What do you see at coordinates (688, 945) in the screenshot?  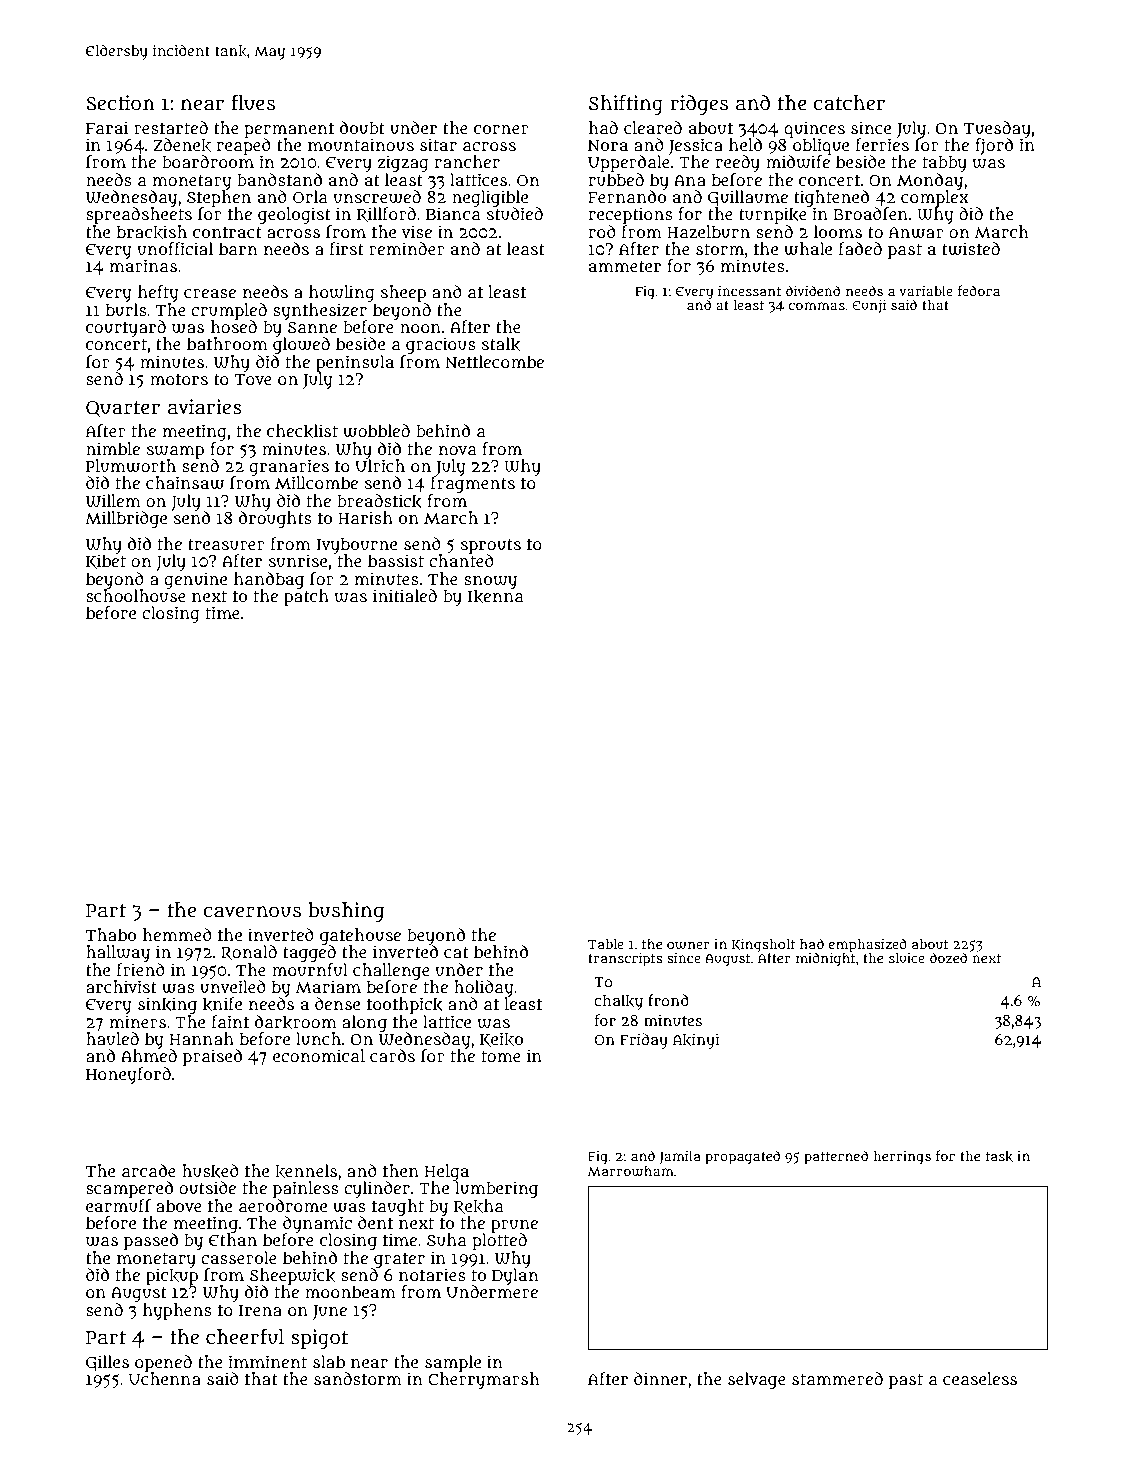 I see `owner` at bounding box center [688, 945].
